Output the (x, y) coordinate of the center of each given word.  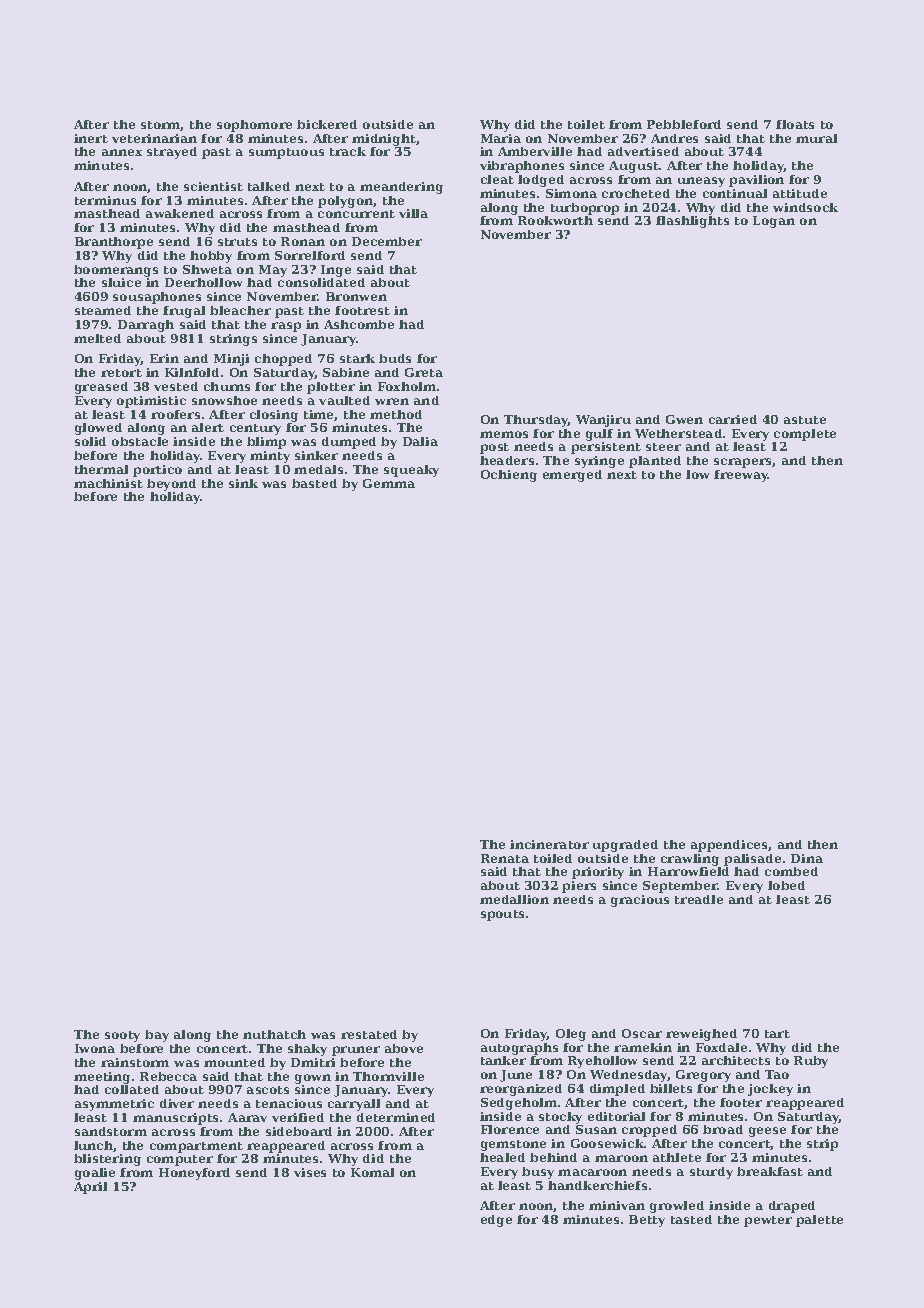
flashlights (692, 222)
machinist (108, 483)
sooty (122, 1036)
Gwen (684, 419)
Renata (505, 858)
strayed (172, 153)
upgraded (625, 846)
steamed (103, 310)
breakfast (770, 1171)
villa (413, 213)
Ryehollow (602, 1062)
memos (504, 434)
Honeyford (194, 1174)
